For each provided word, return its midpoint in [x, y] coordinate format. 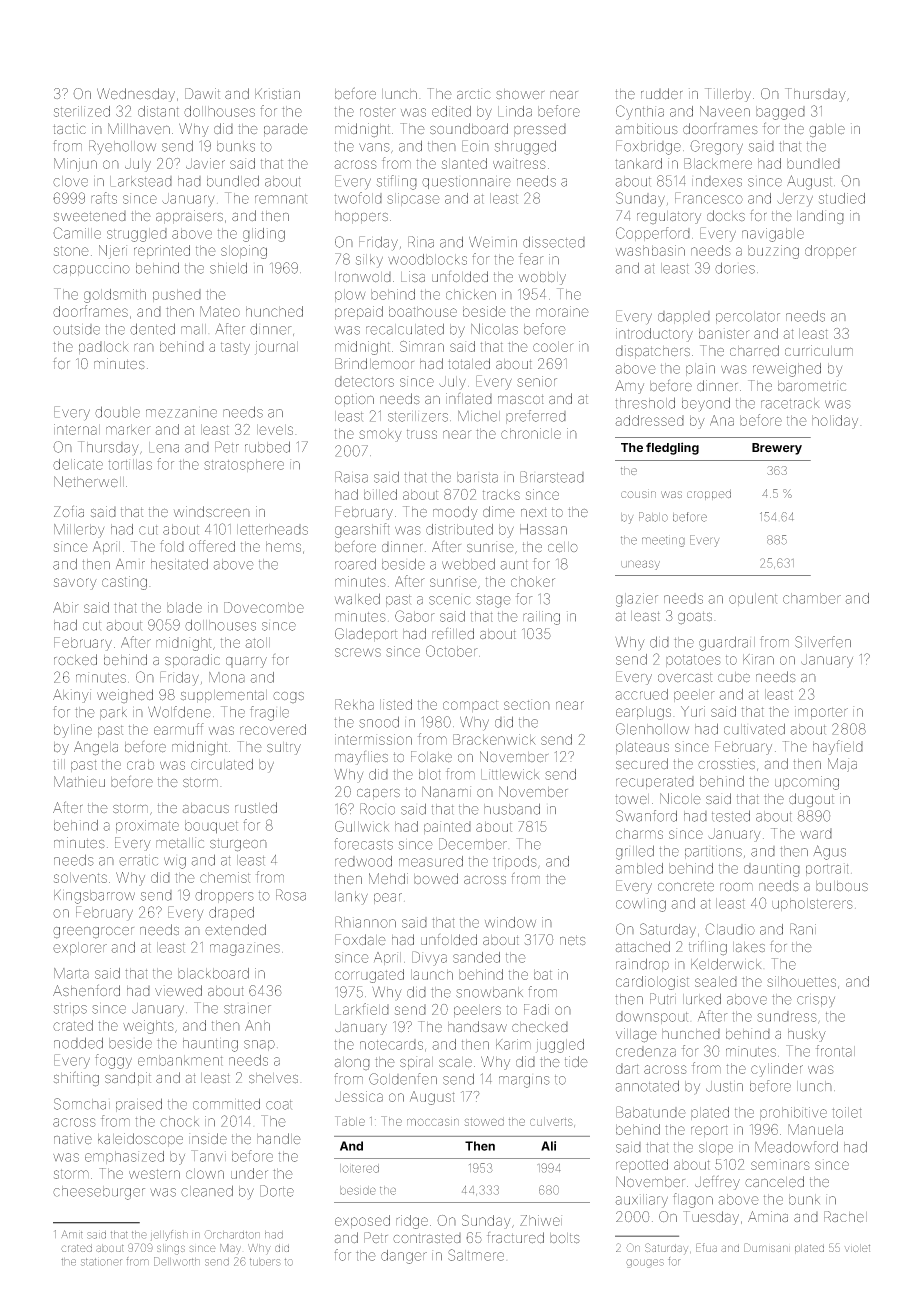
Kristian [277, 94]
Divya [429, 958]
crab [140, 764]
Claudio [730, 929]
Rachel [845, 1217]
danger [404, 1257]
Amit [72, 1234]
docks [726, 215]
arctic [474, 94]
